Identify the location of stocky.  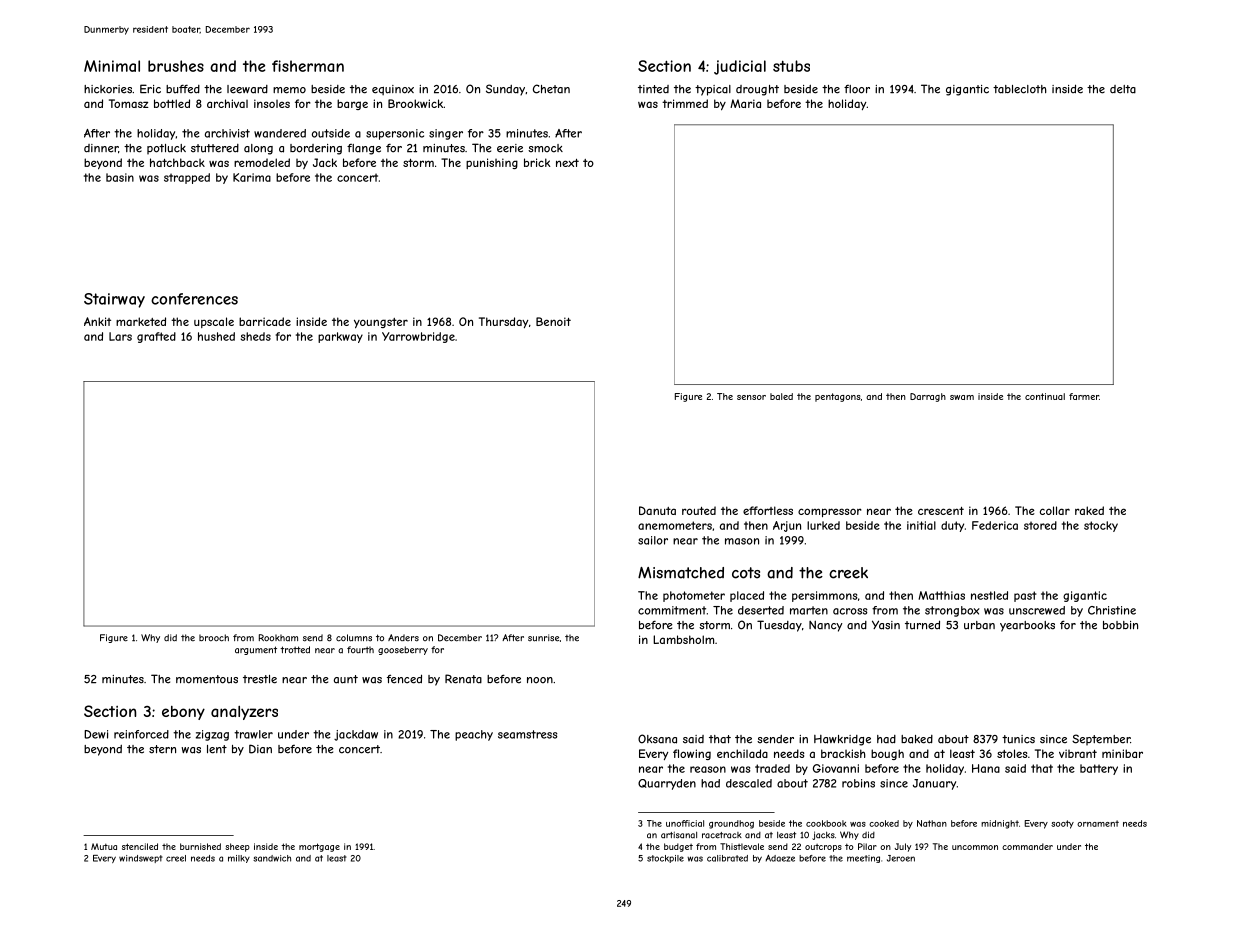
(1101, 526).
